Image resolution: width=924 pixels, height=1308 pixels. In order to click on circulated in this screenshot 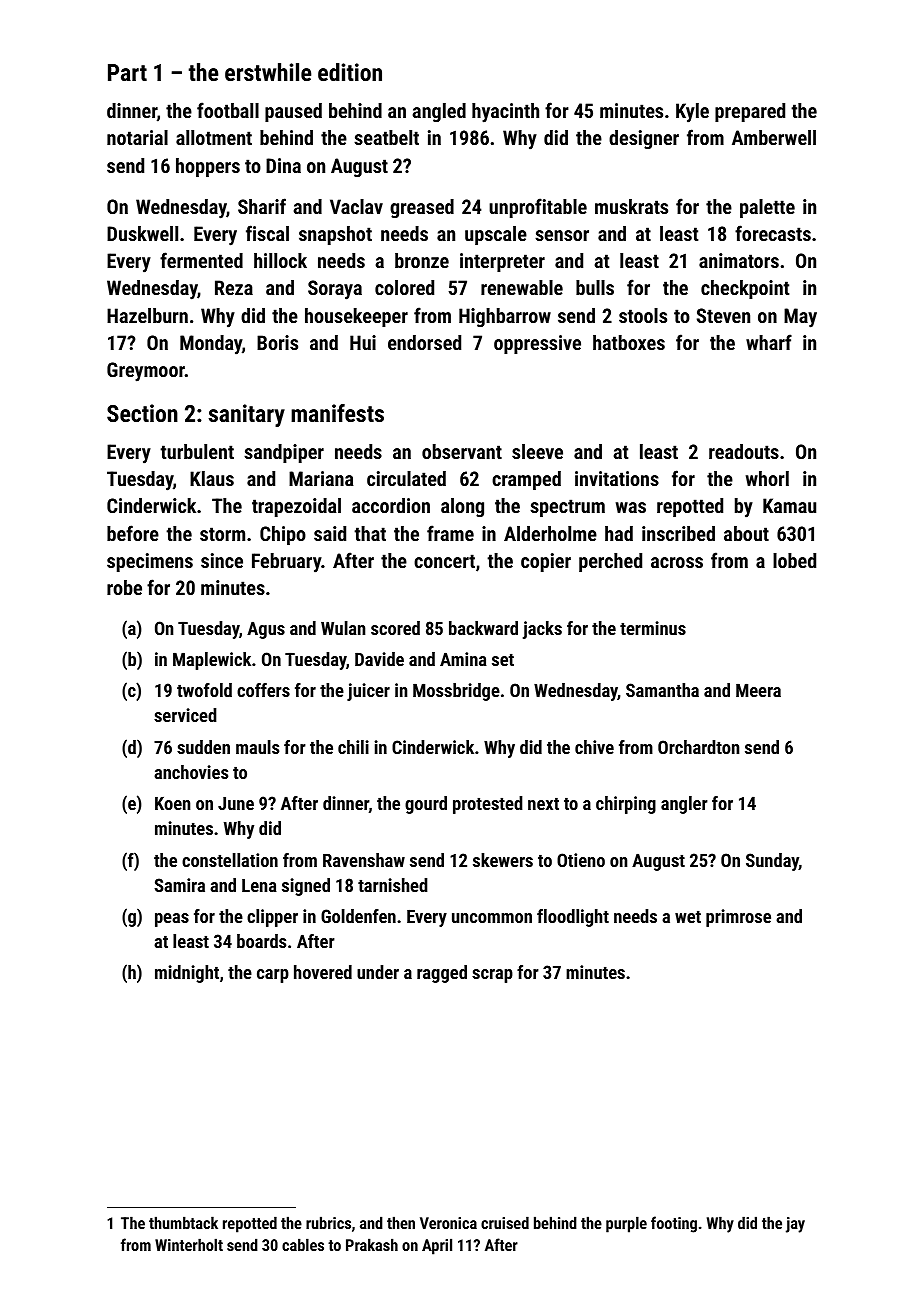, I will do `click(406, 478)`.
